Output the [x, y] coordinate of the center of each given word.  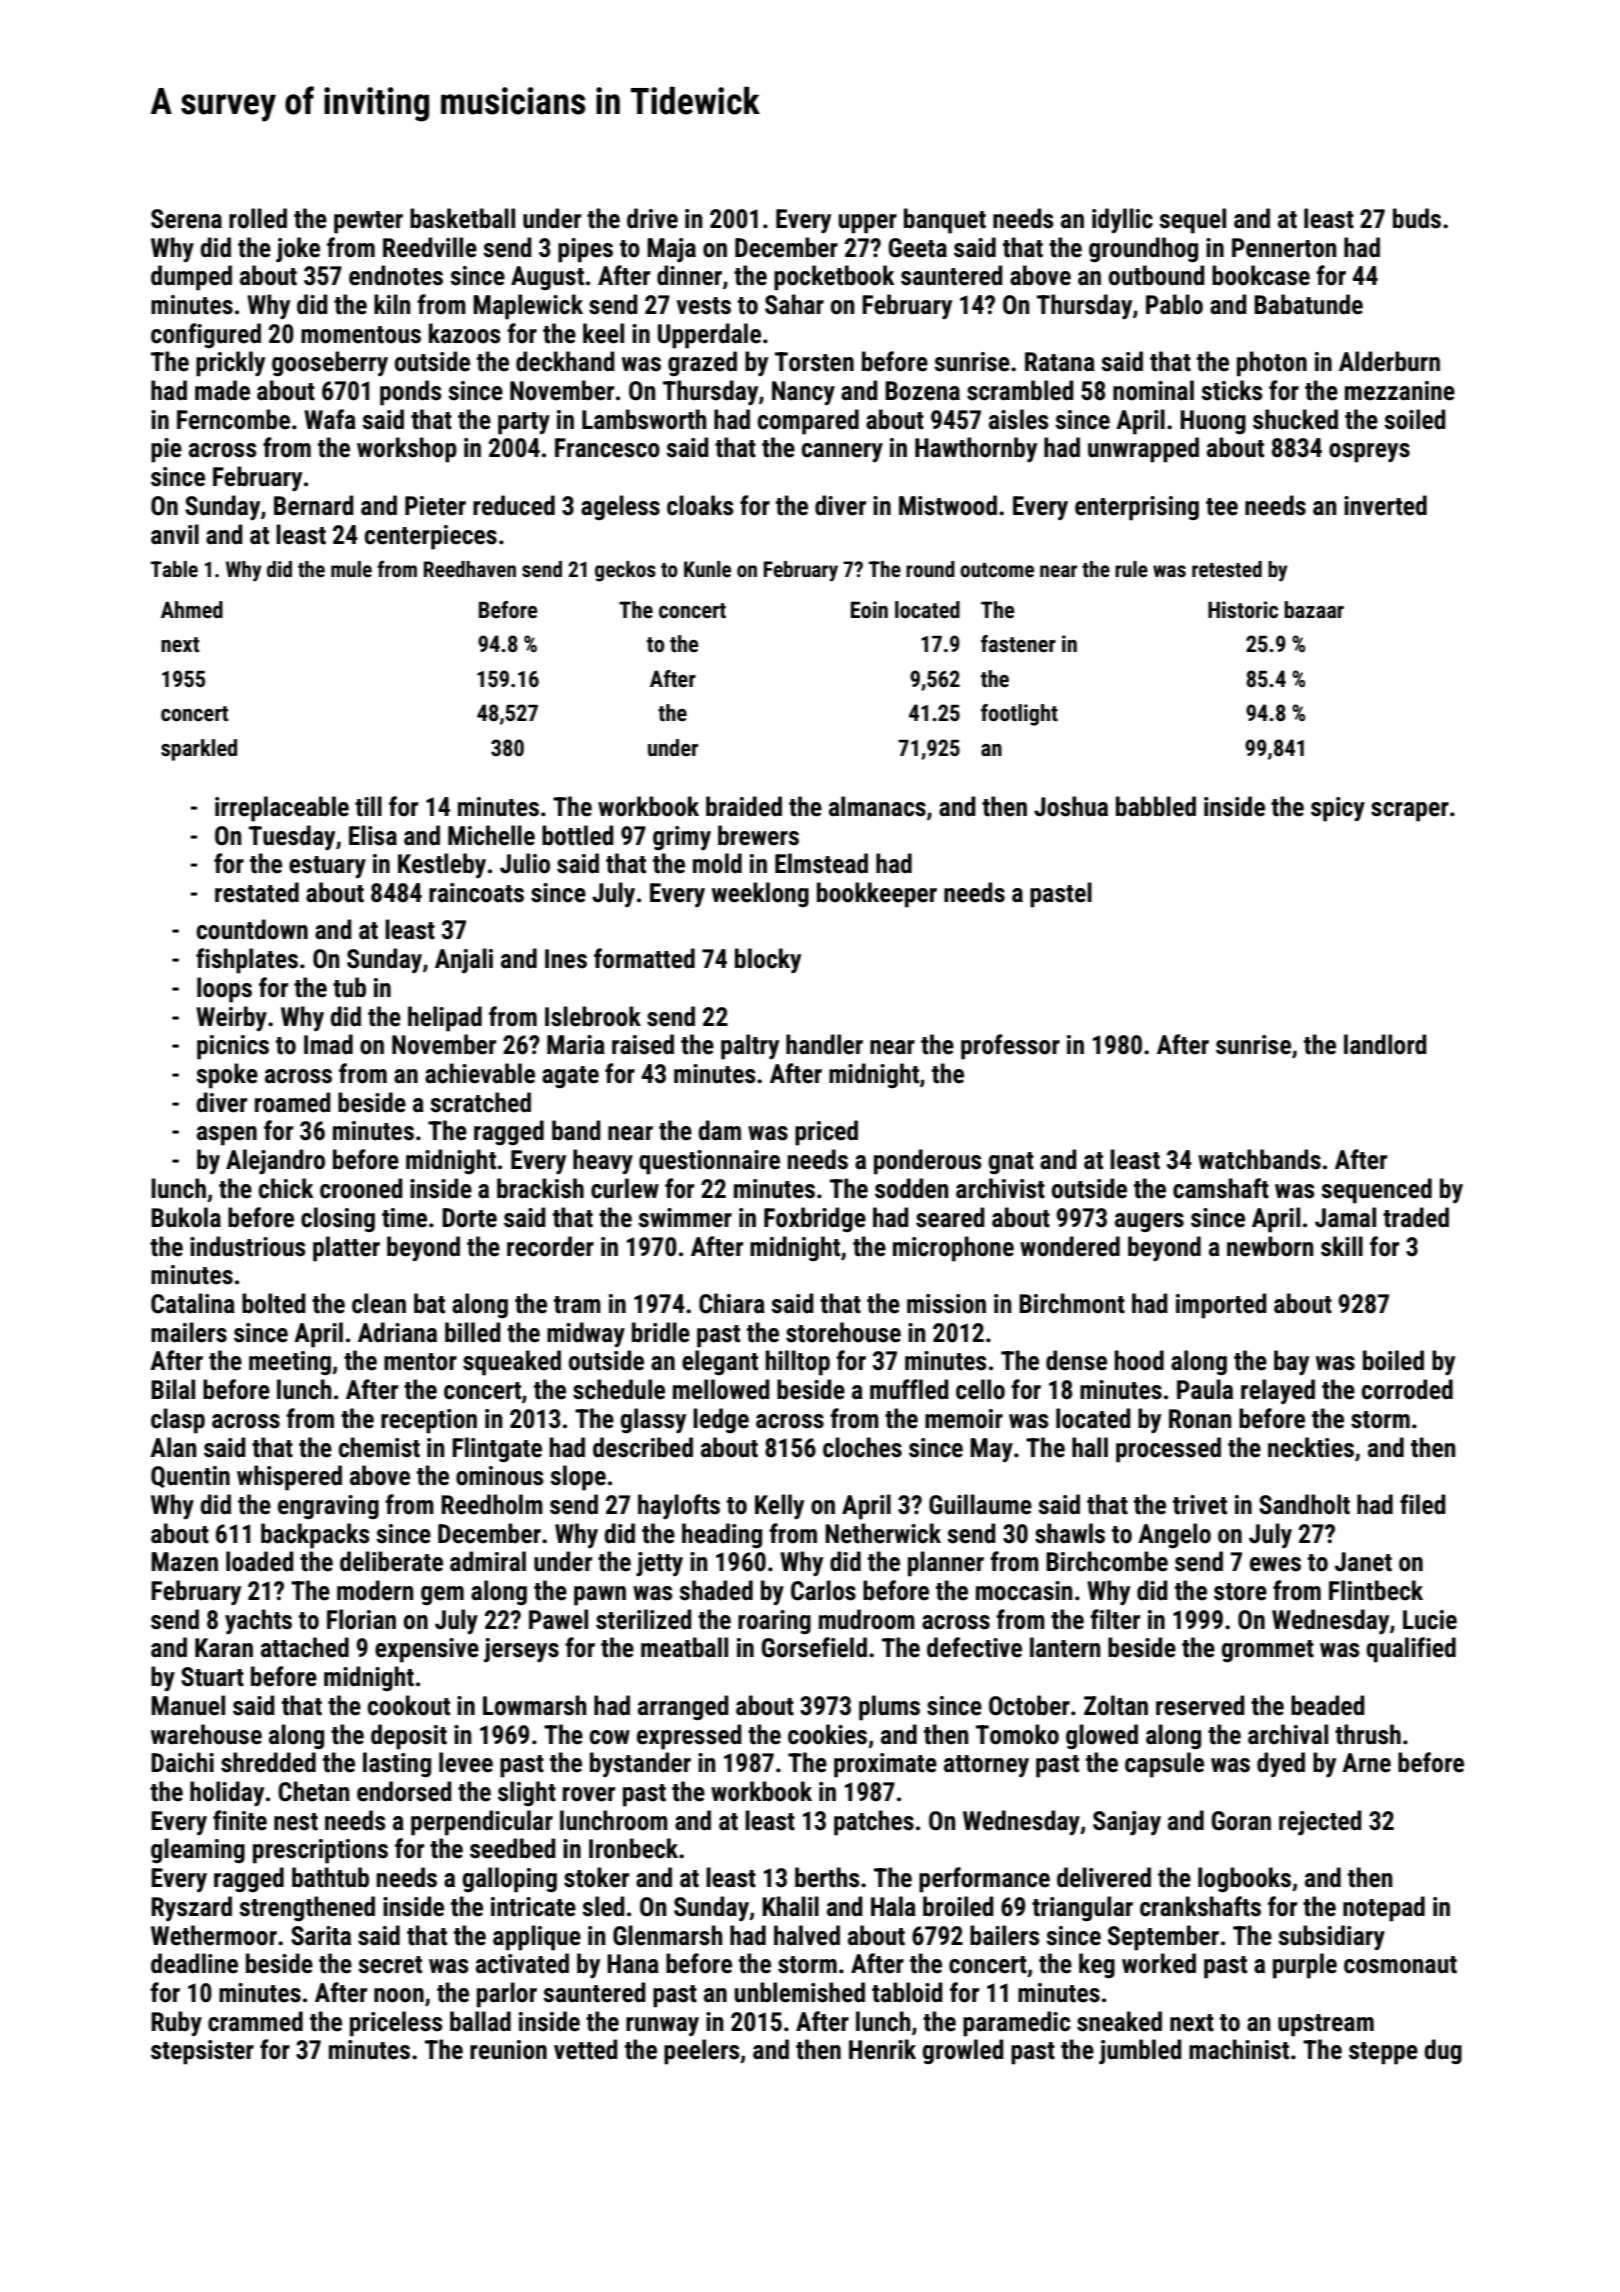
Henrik [882, 2049]
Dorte [469, 1218]
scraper [1410, 812]
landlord [1385, 1044]
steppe [1383, 2053]
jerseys [521, 1650]
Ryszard [191, 1909]
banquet [945, 221]
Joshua [1071, 806]
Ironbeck [633, 1848]
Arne [1366, 1763]
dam [719, 1130]
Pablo [1174, 304]
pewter [368, 222]
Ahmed [192, 610]
